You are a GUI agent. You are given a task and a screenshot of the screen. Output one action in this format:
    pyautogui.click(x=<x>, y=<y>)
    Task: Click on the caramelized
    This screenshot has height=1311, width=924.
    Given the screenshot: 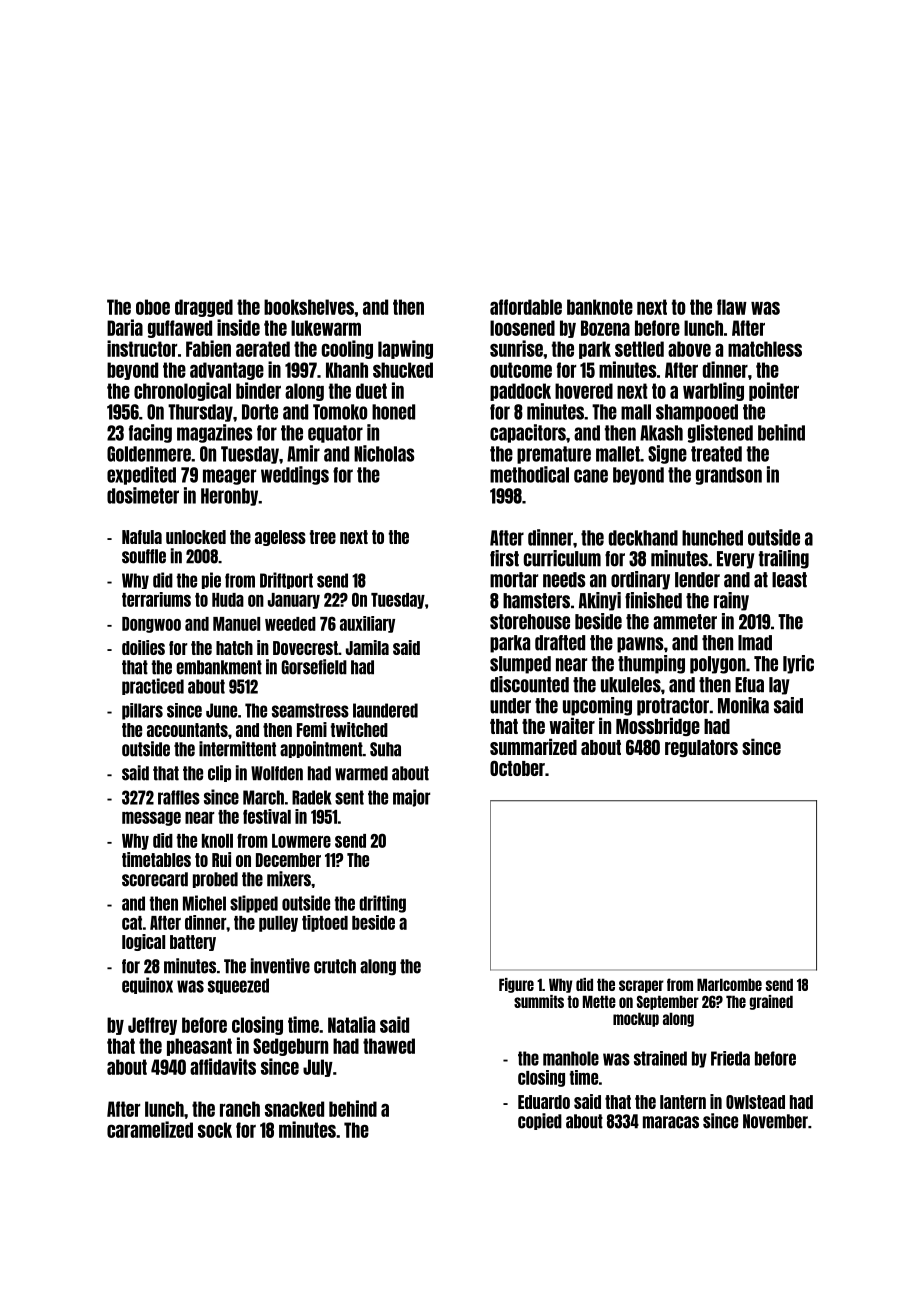 What is the action you would take?
    pyautogui.click(x=150, y=1129)
